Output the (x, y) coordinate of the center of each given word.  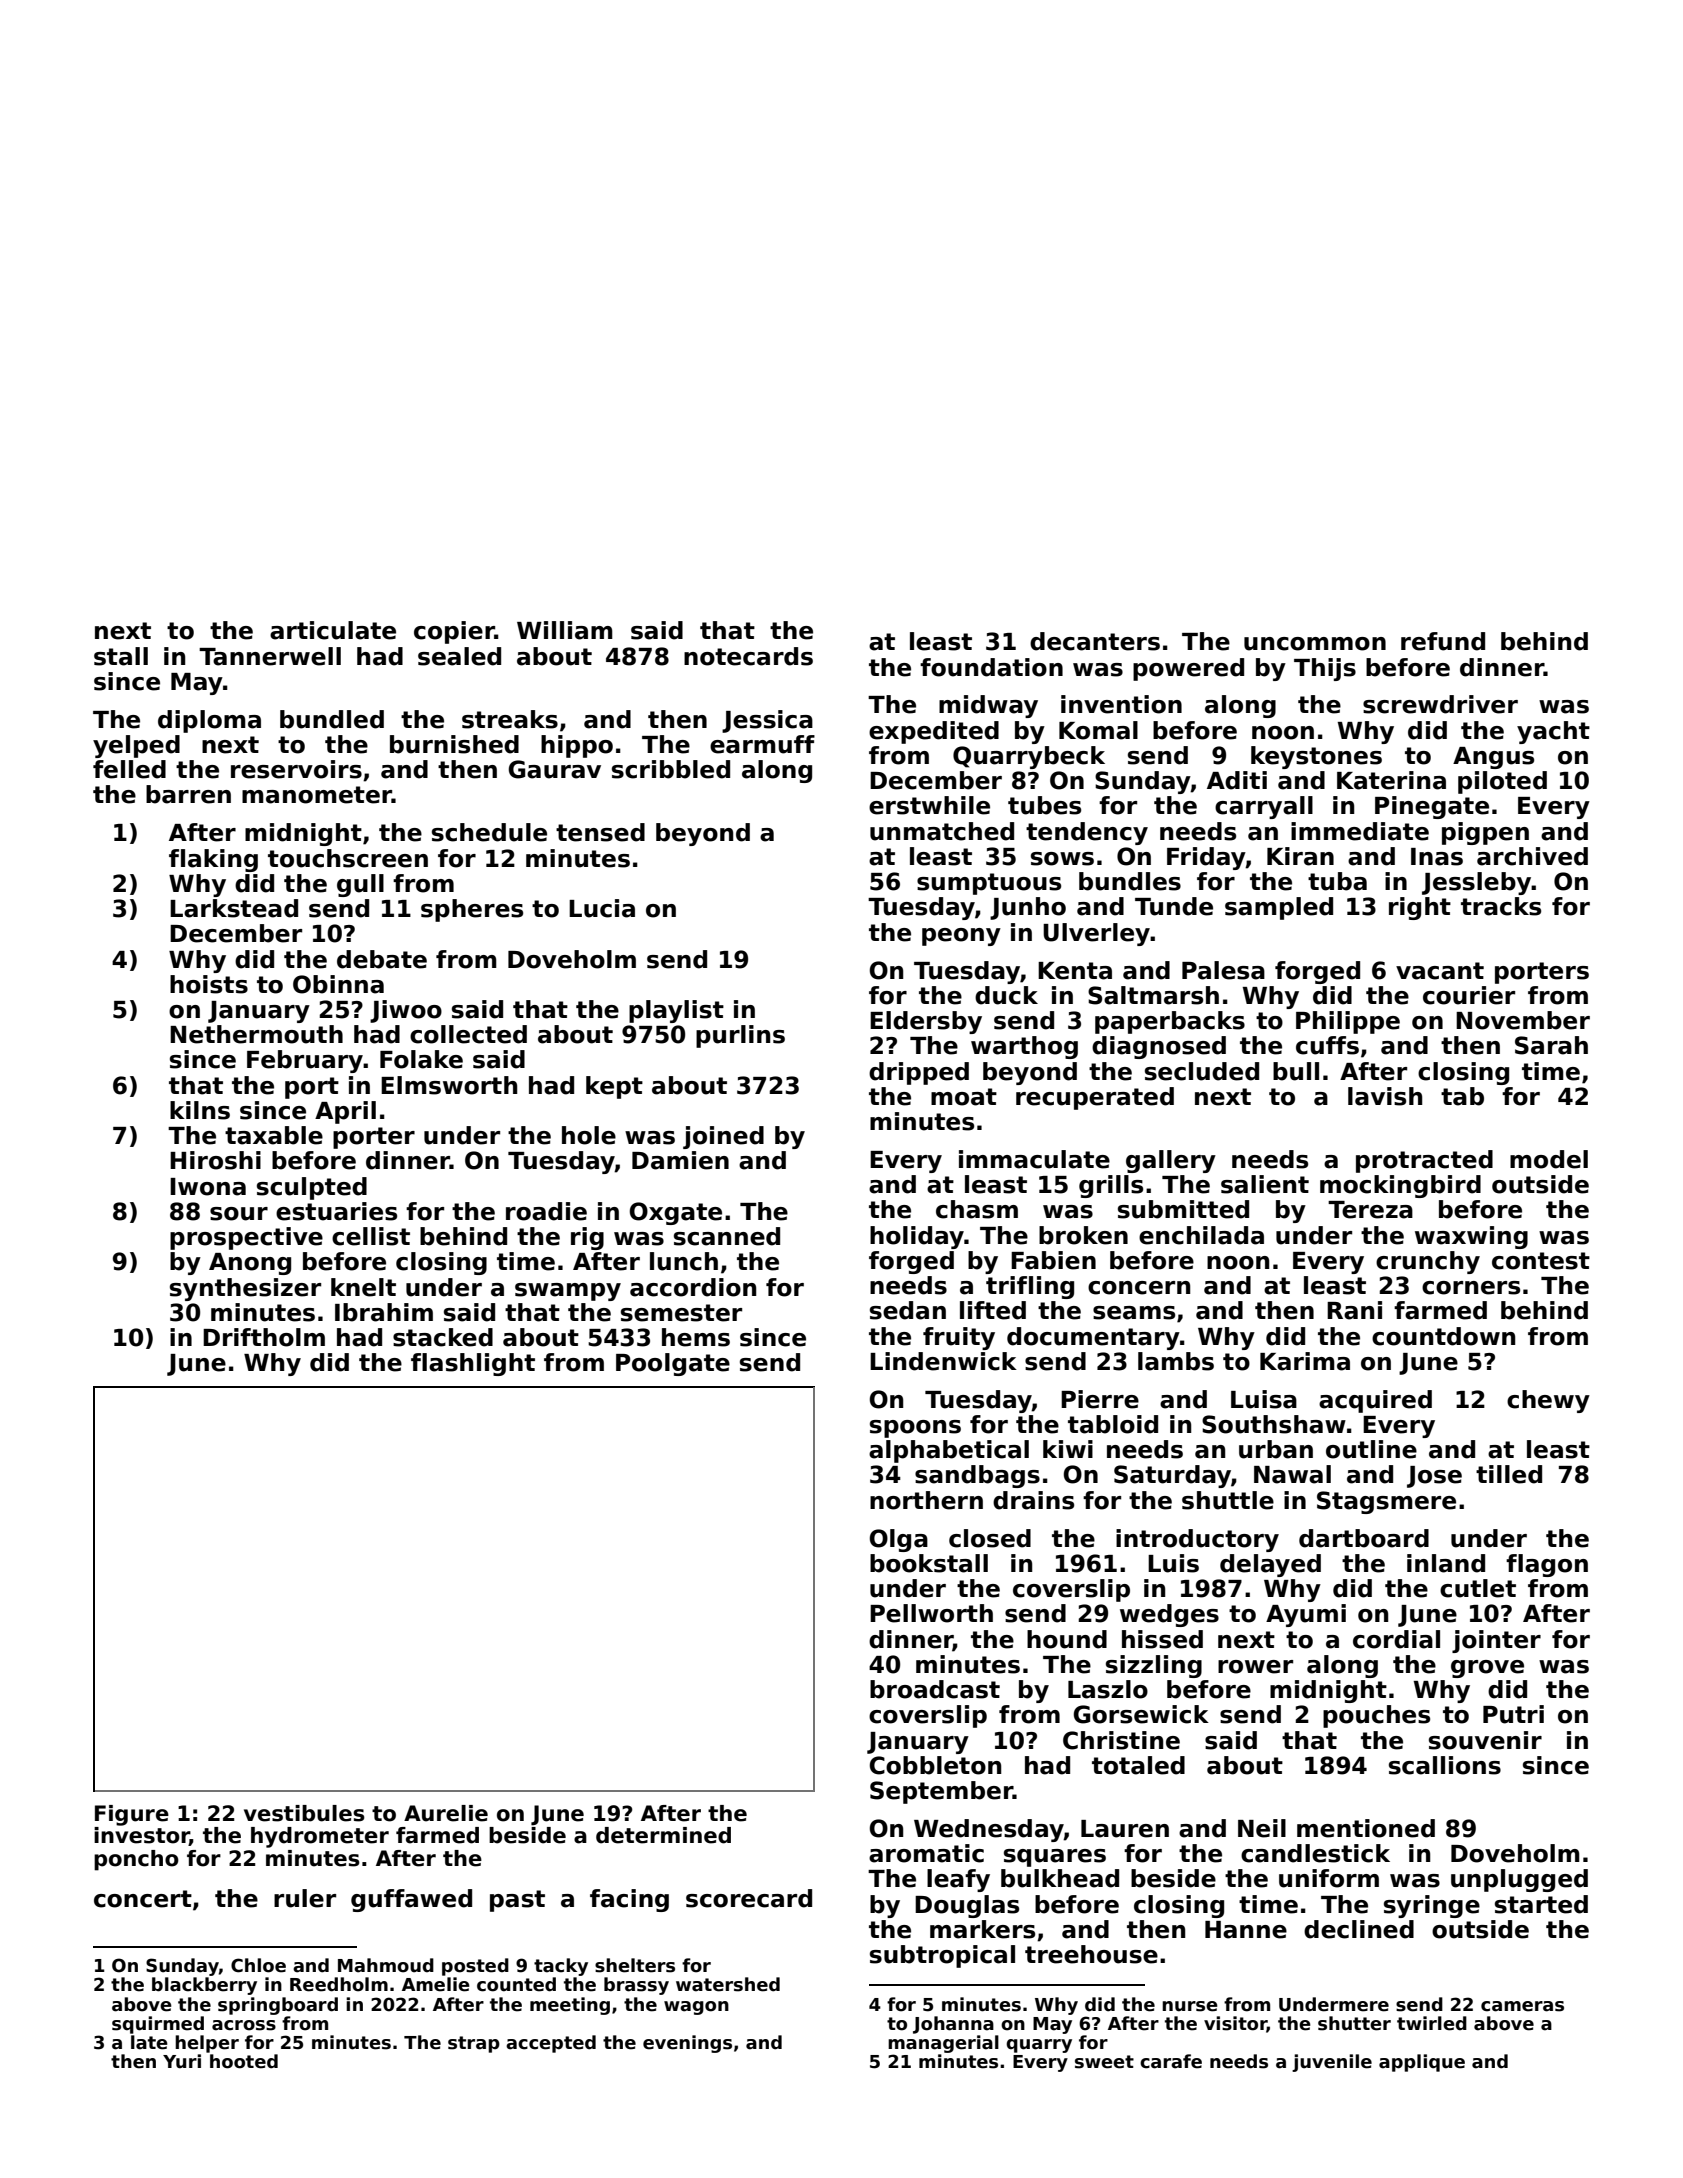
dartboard (1364, 1538)
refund (1443, 641)
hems (696, 1337)
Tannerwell (270, 656)
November (1523, 1020)
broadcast (935, 1689)
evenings (687, 2044)
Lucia (602, 908)
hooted (244, 2061)
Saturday (1172, 1476)
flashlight (473, 1364)
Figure (132, 1815)
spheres (472, 910)
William (565, 630)
